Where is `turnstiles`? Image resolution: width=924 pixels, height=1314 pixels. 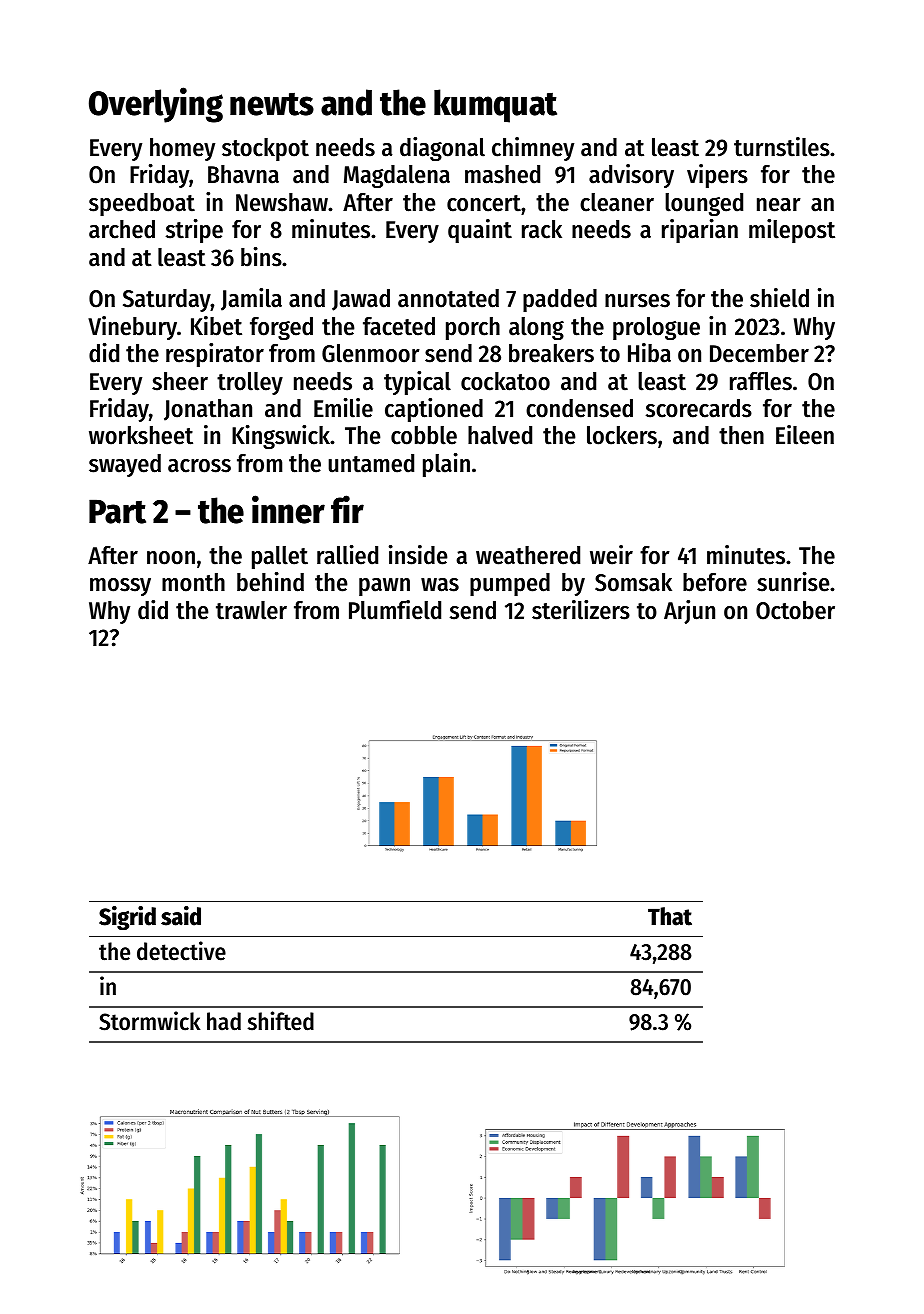 turnstiles is located at coordinates (782, 147).
